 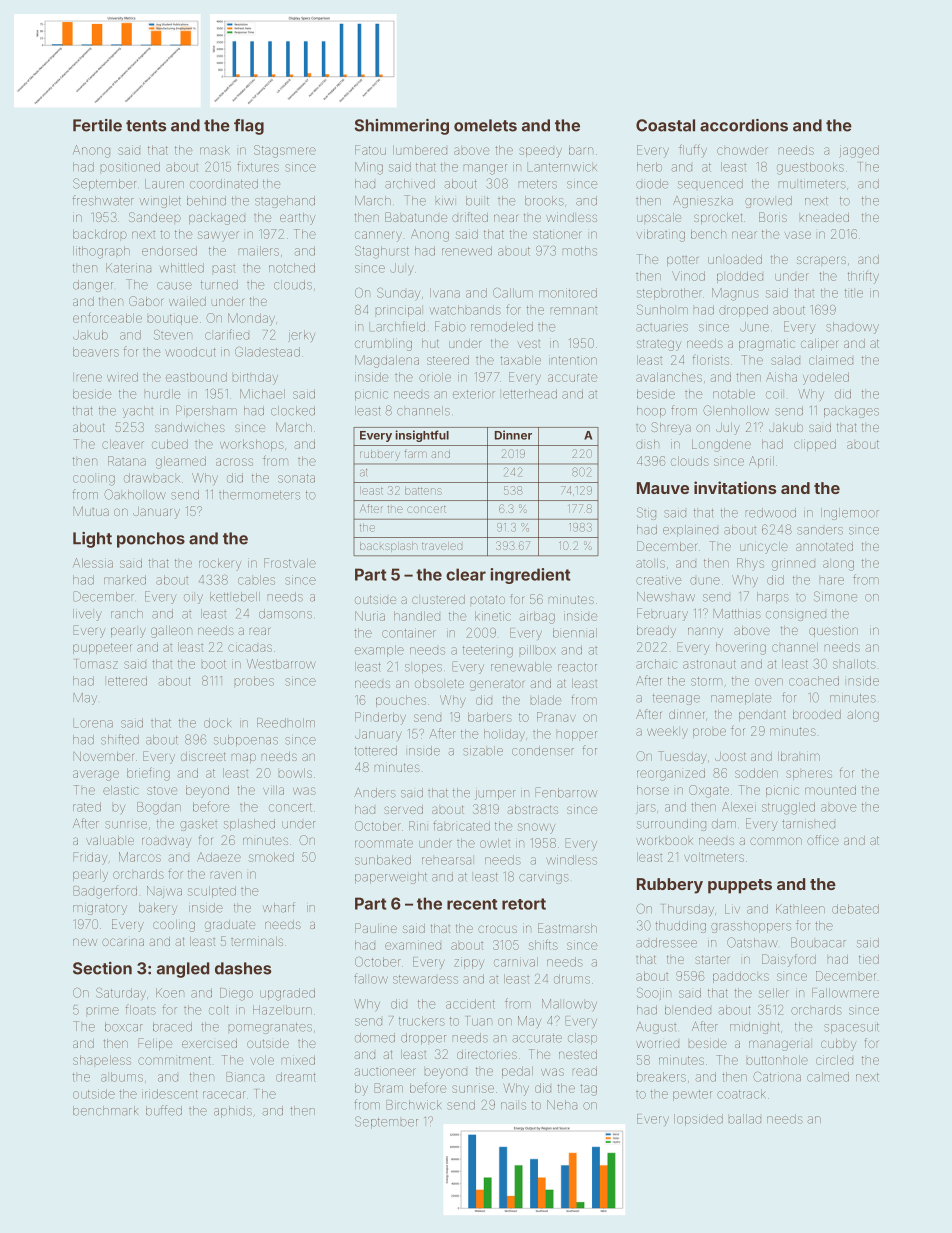 What do you see at coordinates (414, 1105) in the document?
I see `Birchwick` at bounding box center [414, 1105].
